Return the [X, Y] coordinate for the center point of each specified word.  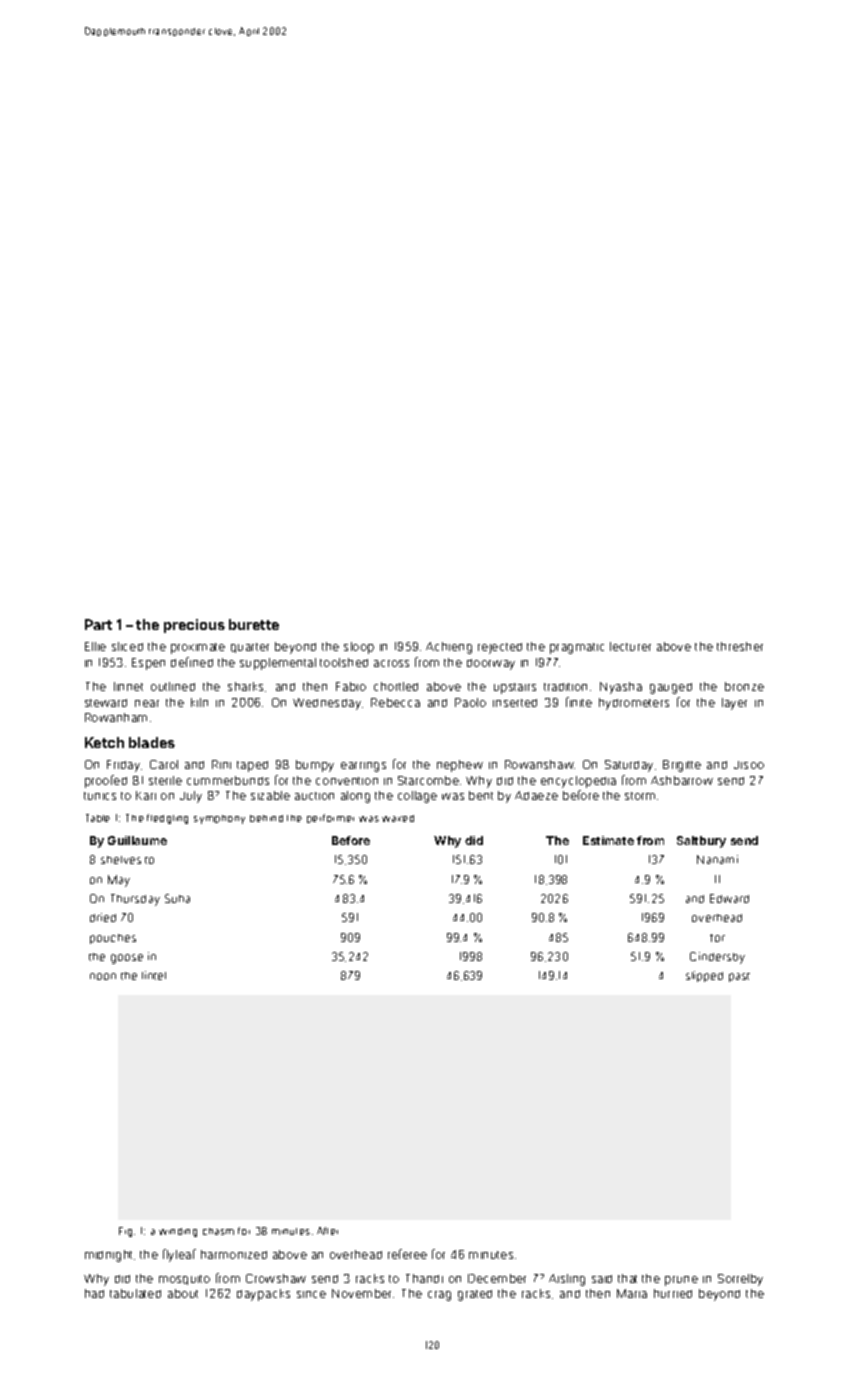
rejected [500, 648]
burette [254, 624]
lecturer [630, 646]
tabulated [135, 1293]
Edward [729, 898]
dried [103, 917]
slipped [704, 976]
